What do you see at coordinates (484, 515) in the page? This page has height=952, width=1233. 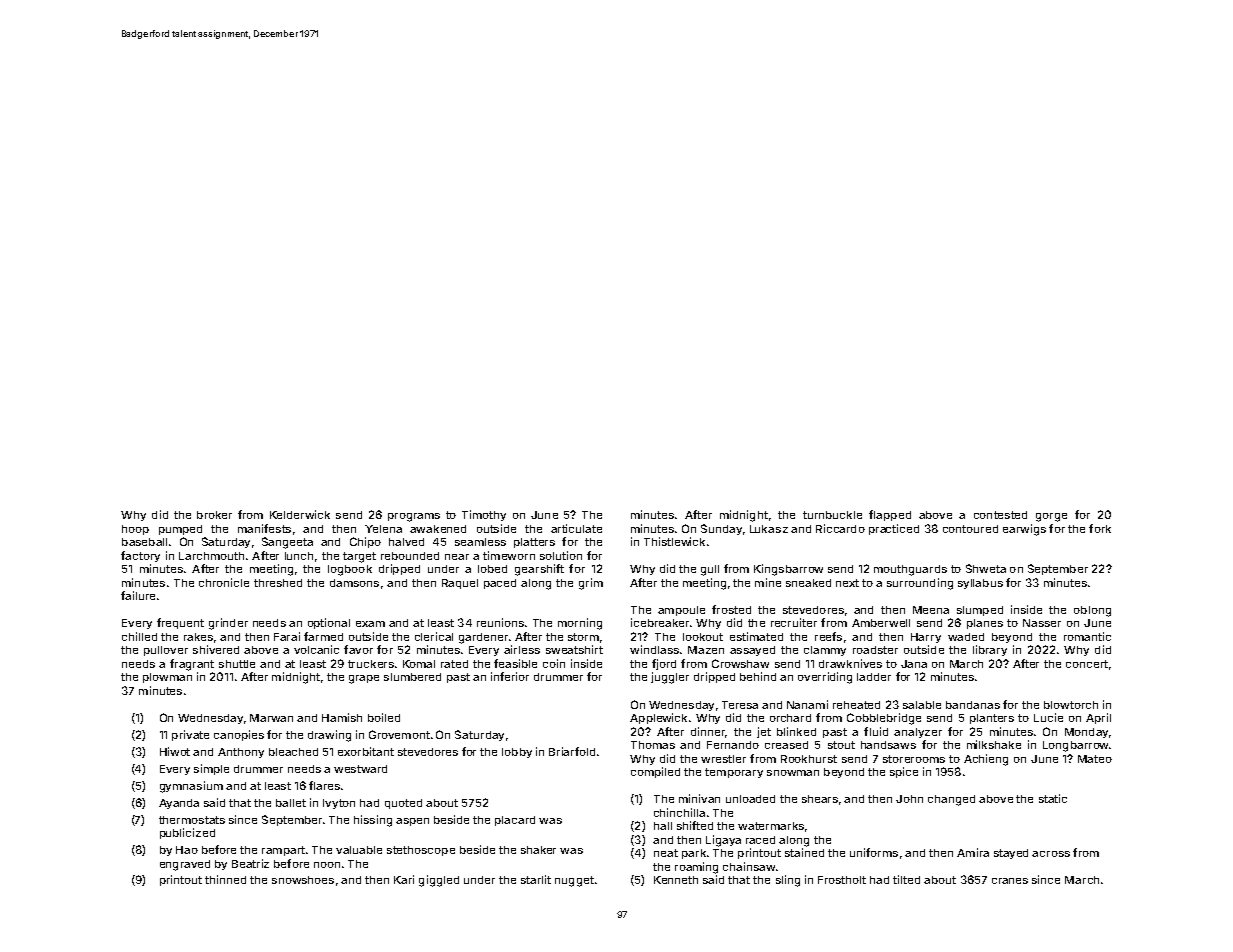 I see `Timothy` at bounding box center [484, 515].
